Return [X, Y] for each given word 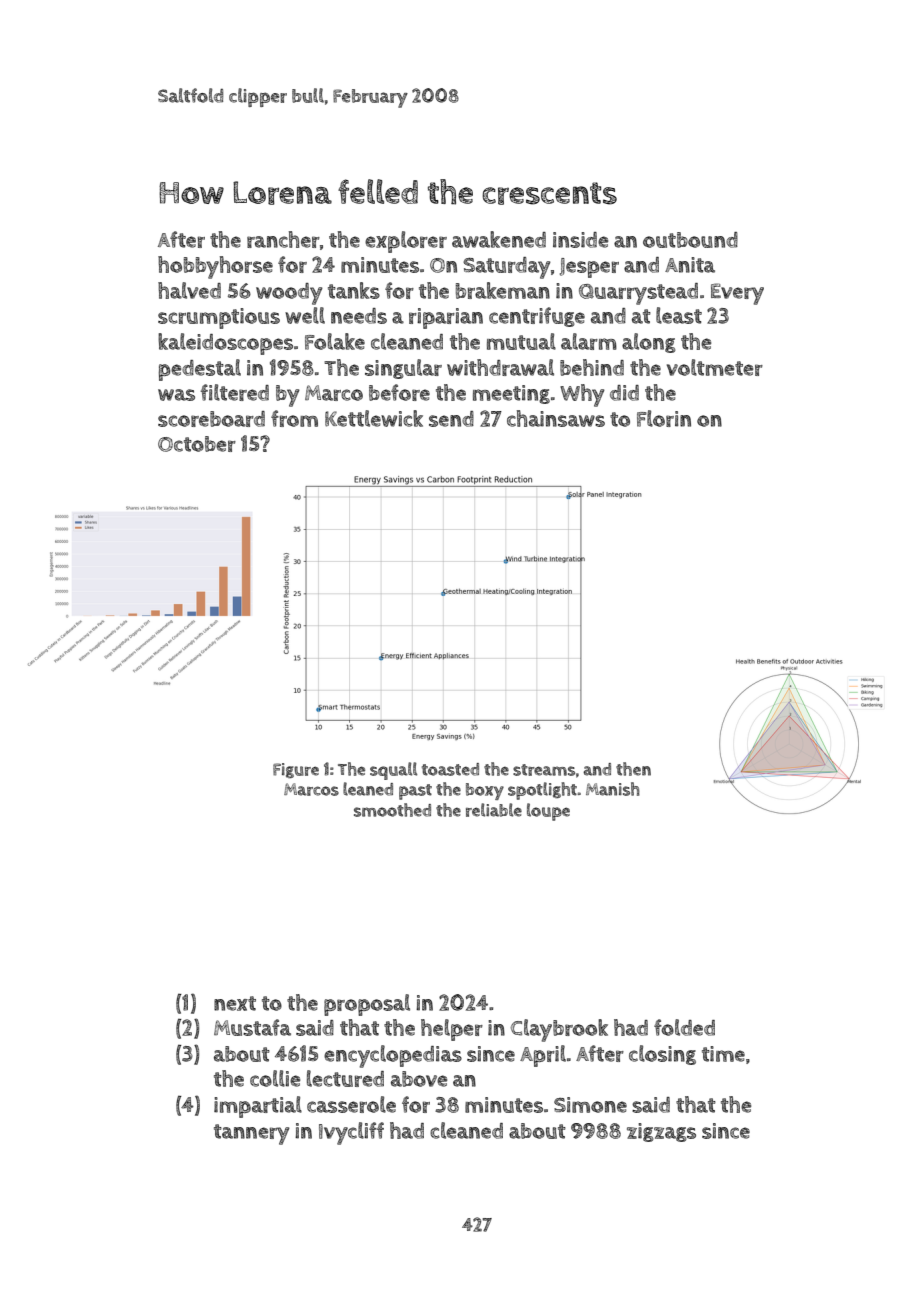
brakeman [503, 290]
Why [582, 395]
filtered [235, 392]
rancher [283, 239]
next [235, 1003]
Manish [613, 789]
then [633, 769]
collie [275, 1078]
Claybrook [559, 1030]
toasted [450, 769]
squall [393, 771]
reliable [494, 810]
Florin [664, 418]
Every [737, 294]
